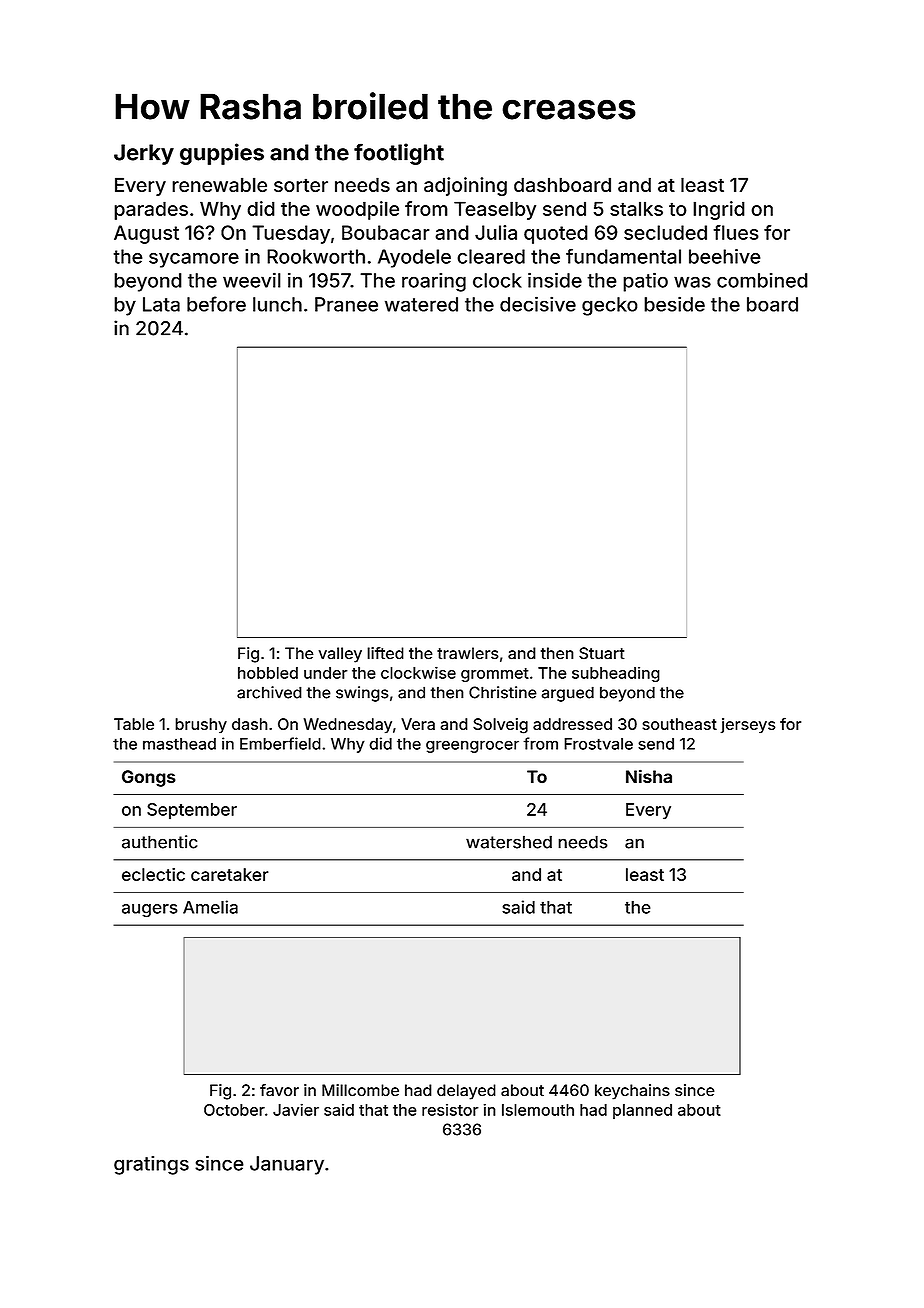 The height and width of the image is (1308, 924). Describe the element at coordinates (674, 304) in the image. I see `beside` at that location.
